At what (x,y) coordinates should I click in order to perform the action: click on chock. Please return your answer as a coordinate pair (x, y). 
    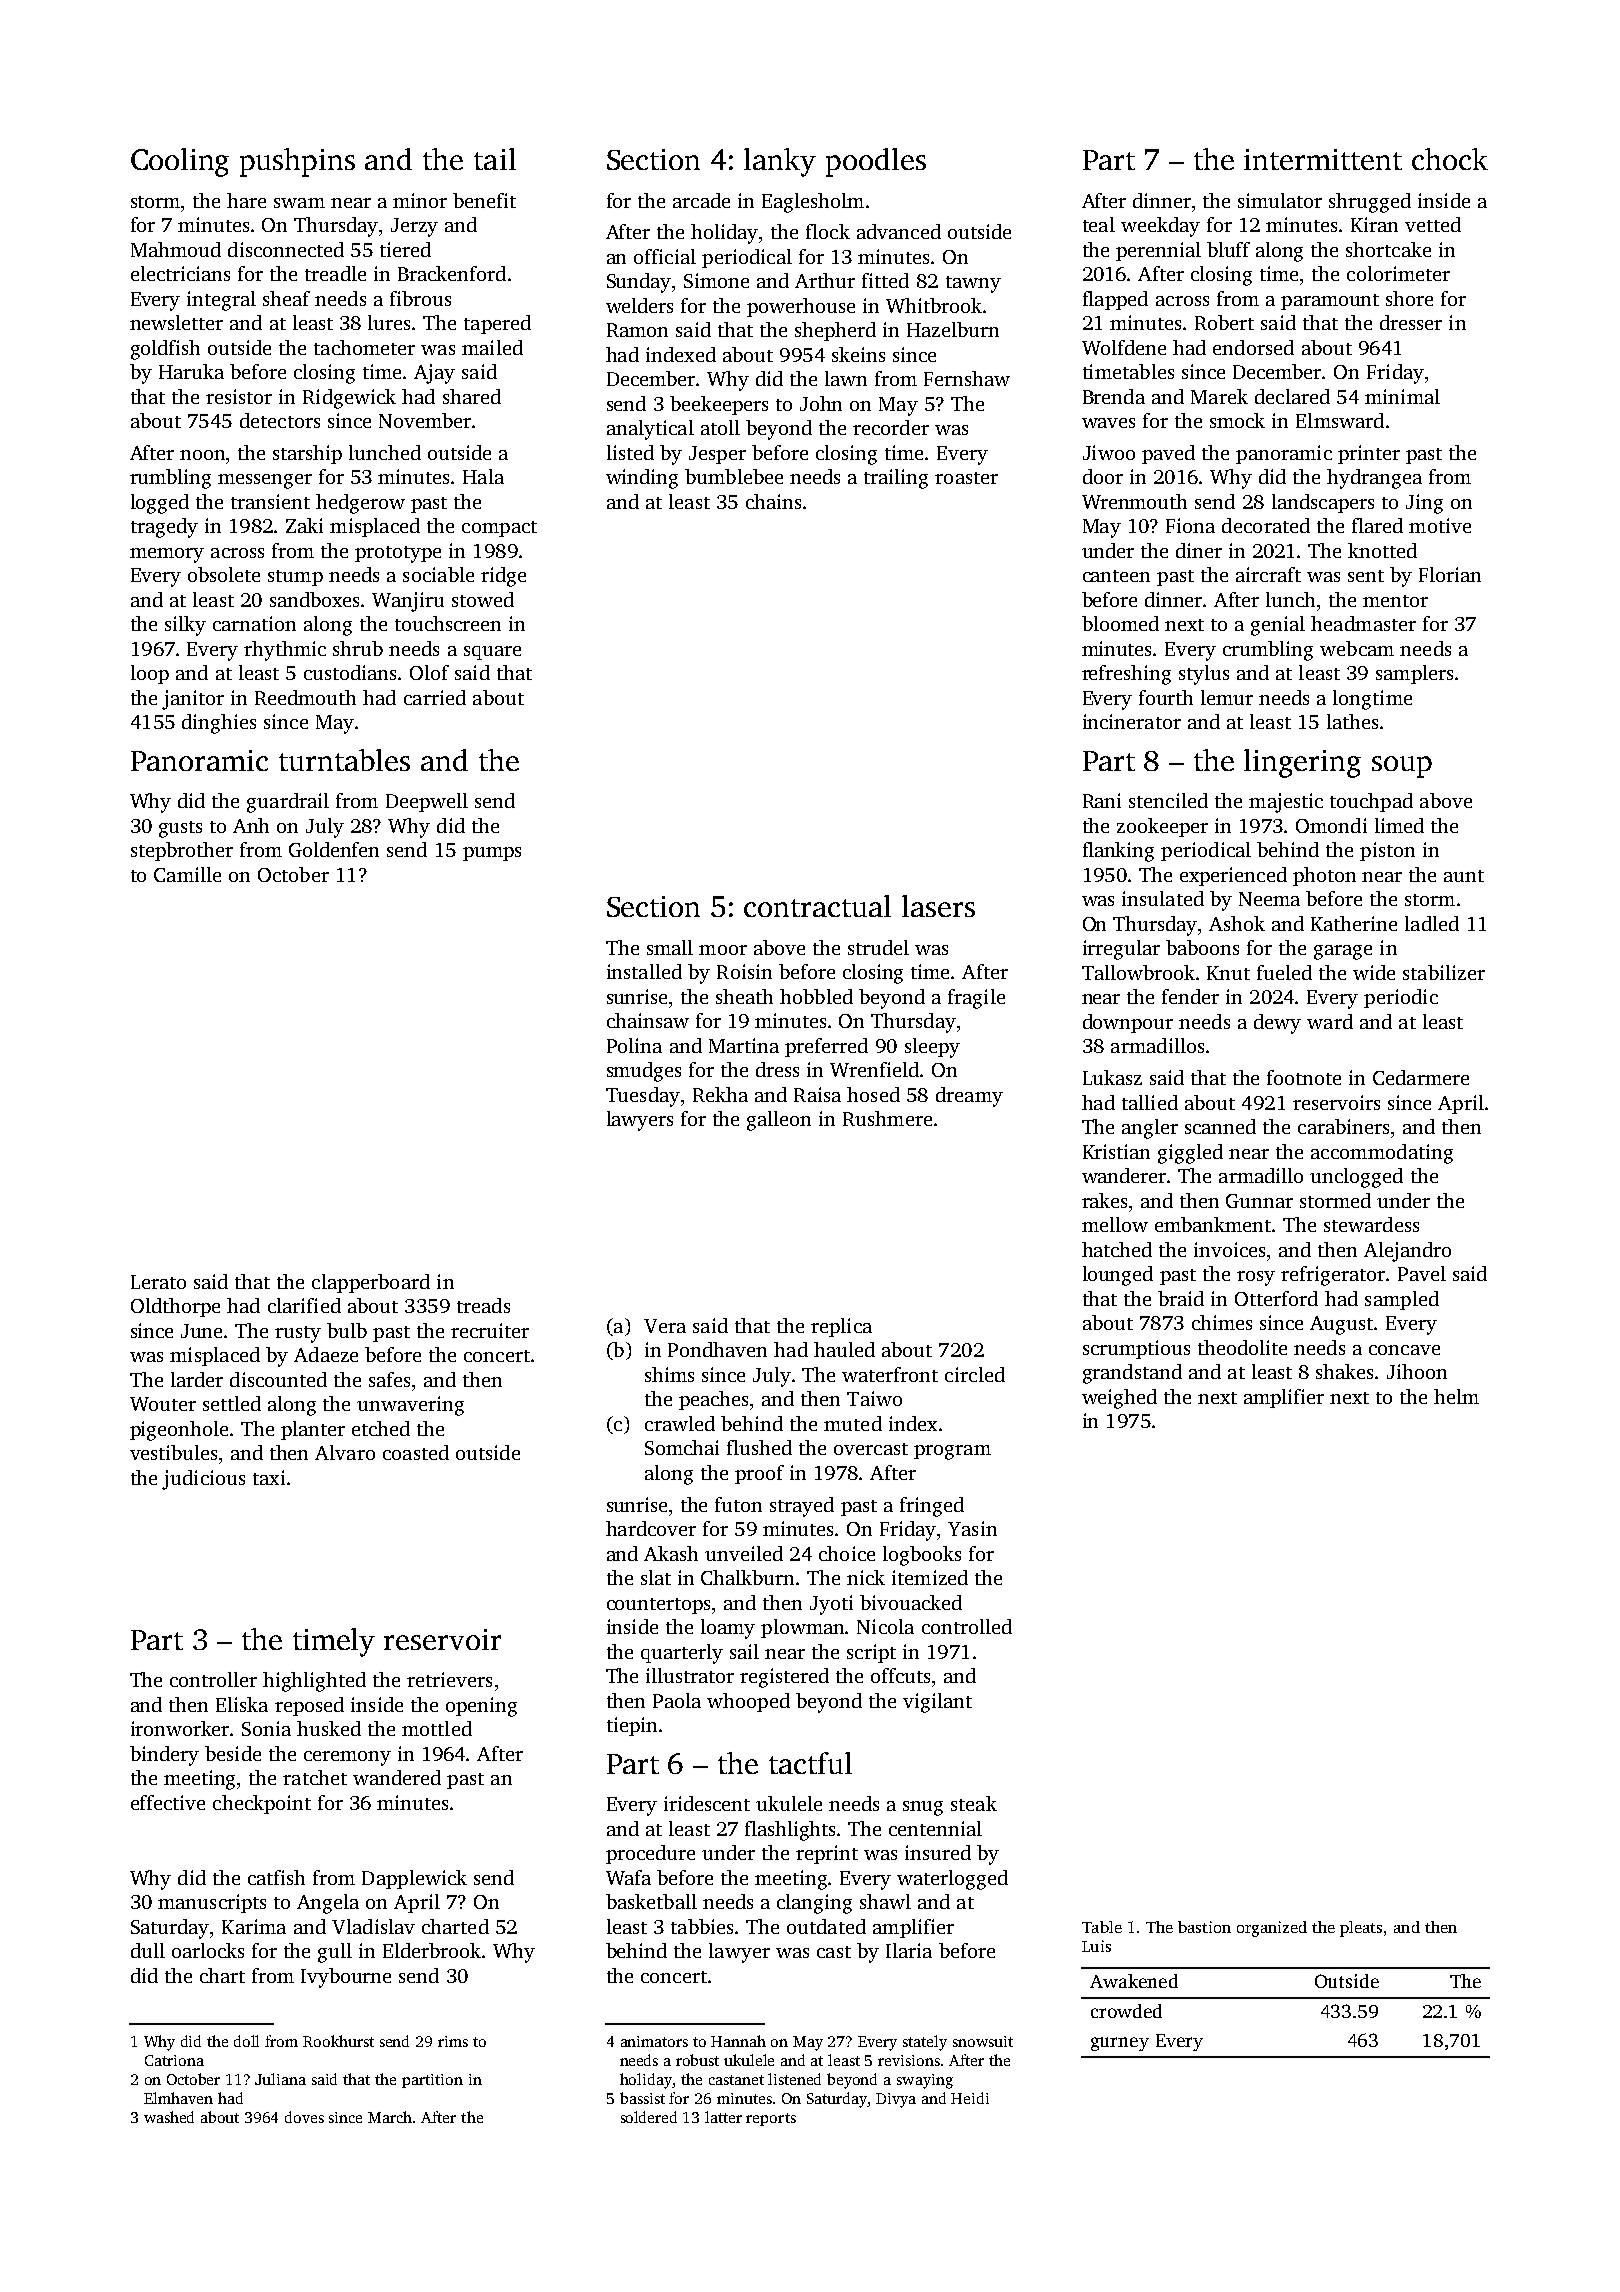
    Looking at the image, I should click on (1450, 159).
